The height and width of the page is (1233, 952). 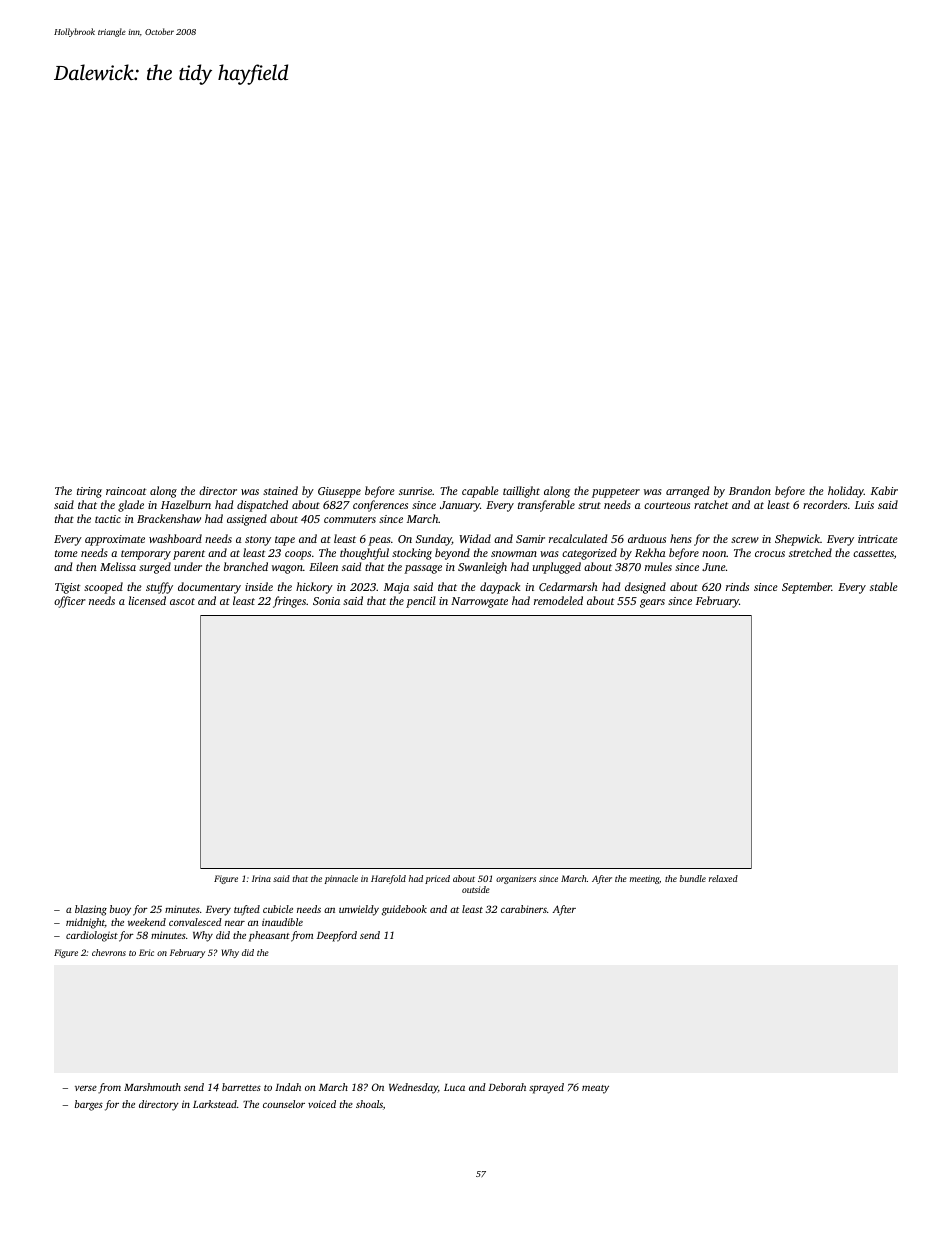 What do you see at coordinates (146, 952) in the page?
I see `Eric` at bounding box center [146, 952].
